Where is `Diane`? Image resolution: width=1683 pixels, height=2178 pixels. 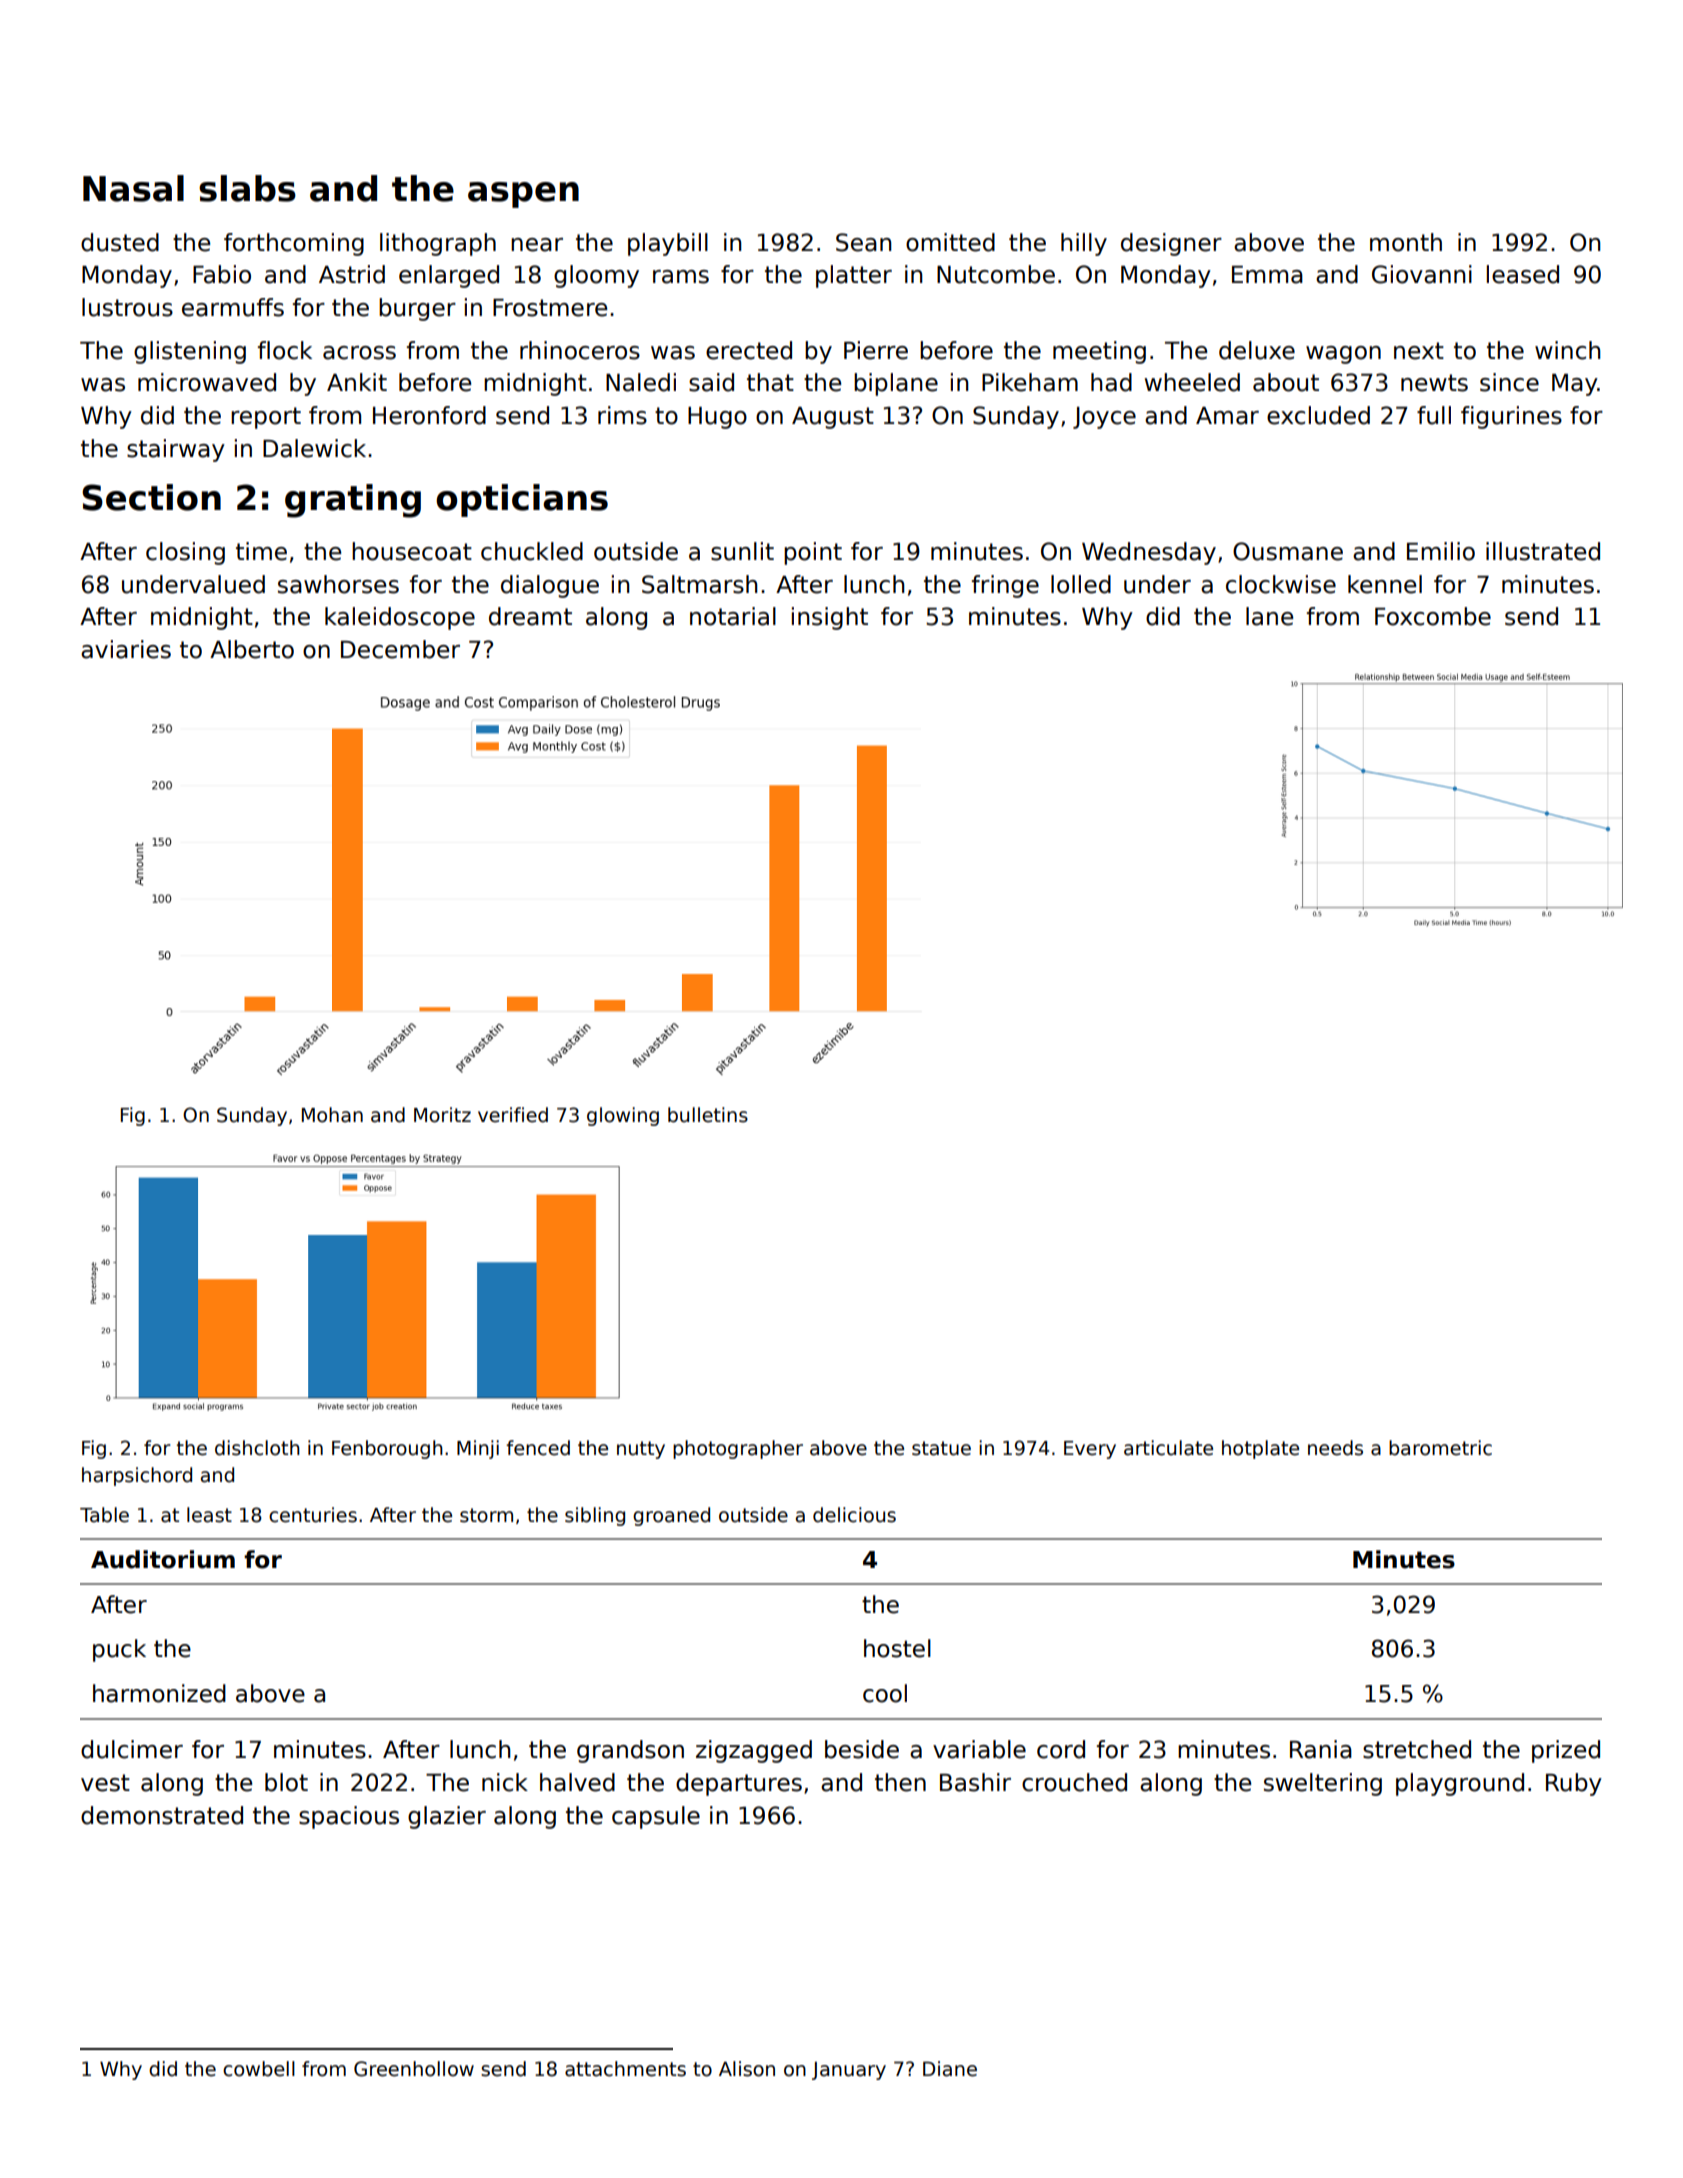 Diane is located at coordinates (950, 2069).
